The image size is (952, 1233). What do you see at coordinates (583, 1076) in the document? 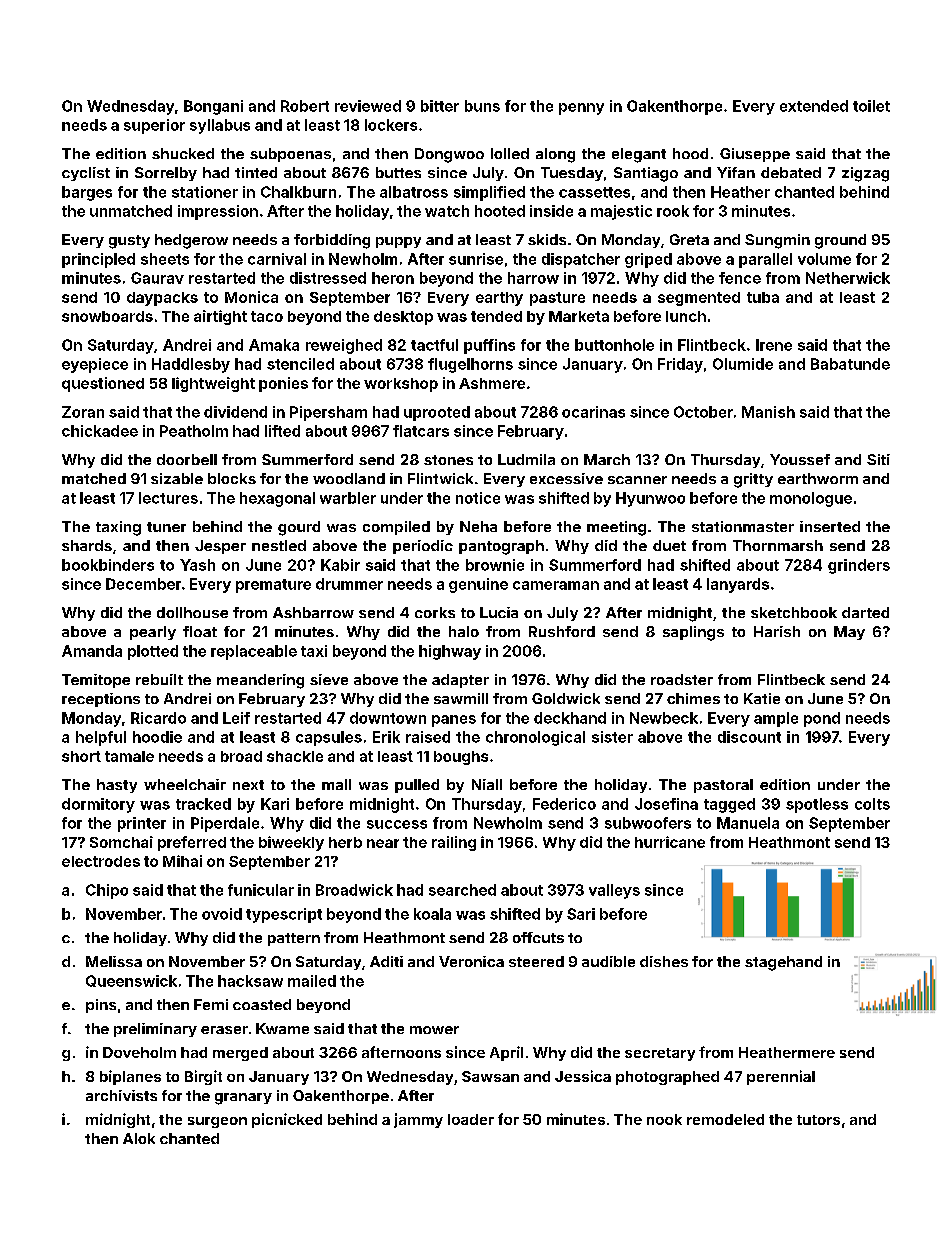
I see `Jessica` at bounding box center [583, 1076].
